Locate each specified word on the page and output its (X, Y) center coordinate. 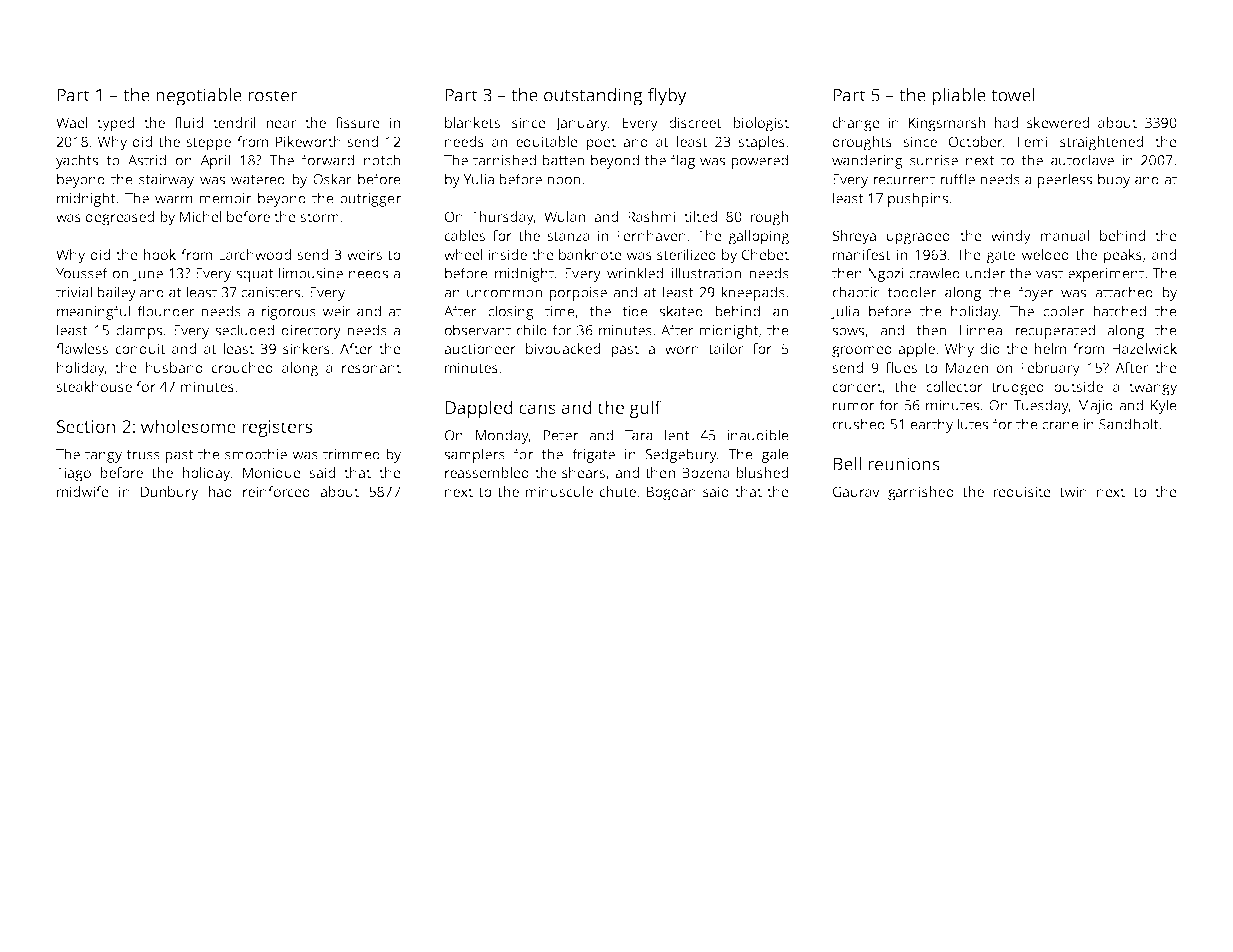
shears (583, 472)
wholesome (188, 426)
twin (1073, 491)
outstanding (593, 97)
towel (1013, 95)
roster (272, 95)
